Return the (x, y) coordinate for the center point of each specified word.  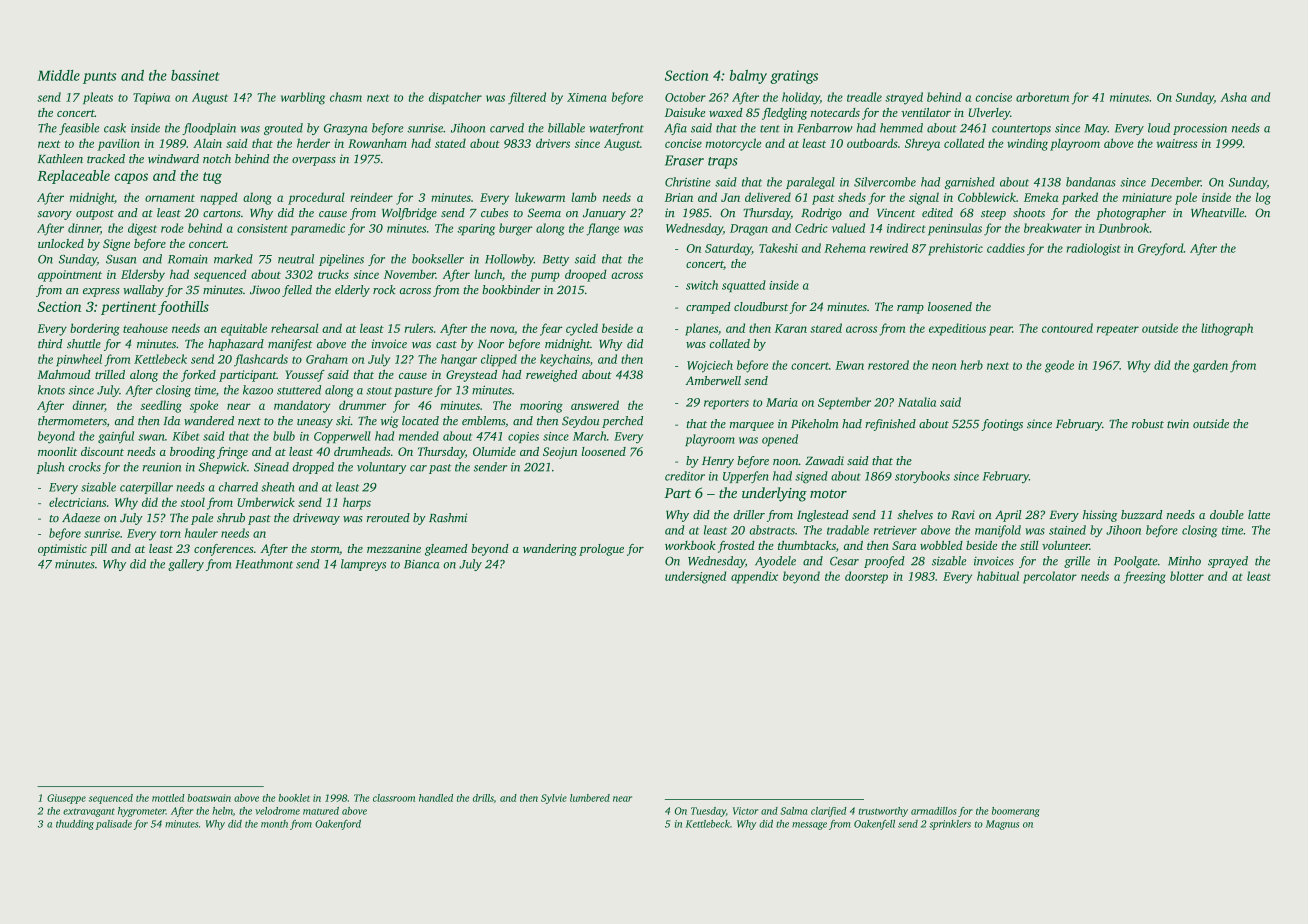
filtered (527, 98)
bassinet (195, 75)
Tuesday (708, 812)
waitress (1177, 143)
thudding (75, 825)
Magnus (1002, 825)
